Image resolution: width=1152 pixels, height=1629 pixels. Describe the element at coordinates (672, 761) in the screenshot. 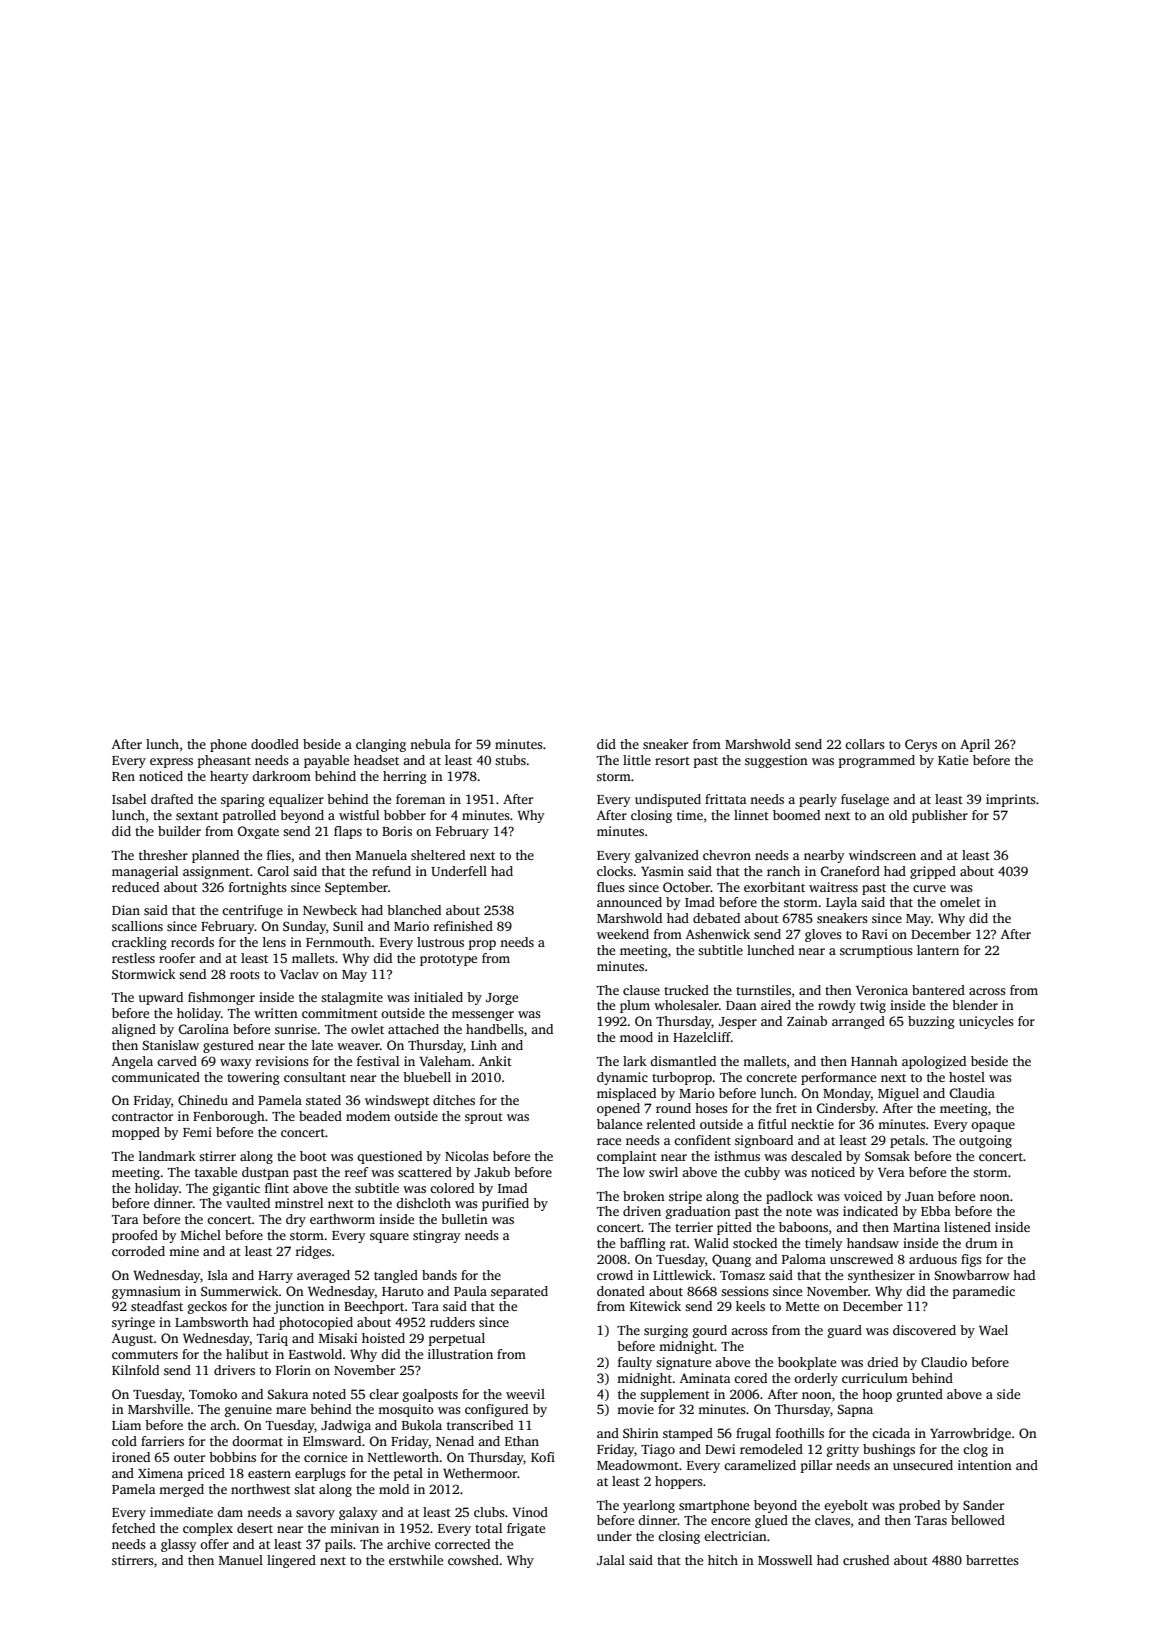

I see `resort` at that location.
